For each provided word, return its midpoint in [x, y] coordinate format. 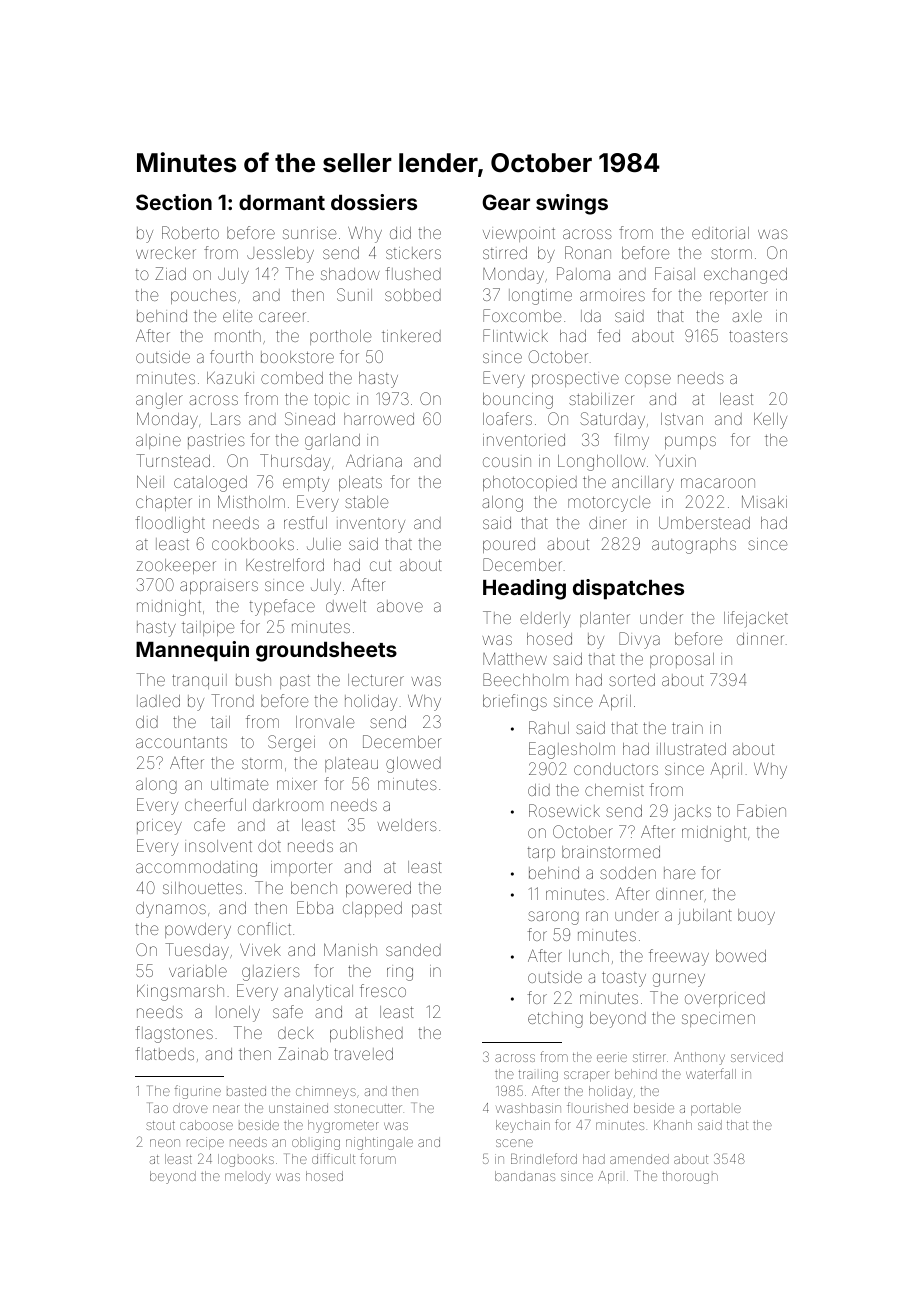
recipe [205, 1143]
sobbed [413, 295]
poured [509, 545]
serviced [757, 1057]
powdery [198, 931]
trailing [538, 1075]
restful [305, 522]
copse [648, 380]
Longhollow [602, 463]
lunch [589, 956]
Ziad [170, 273]
